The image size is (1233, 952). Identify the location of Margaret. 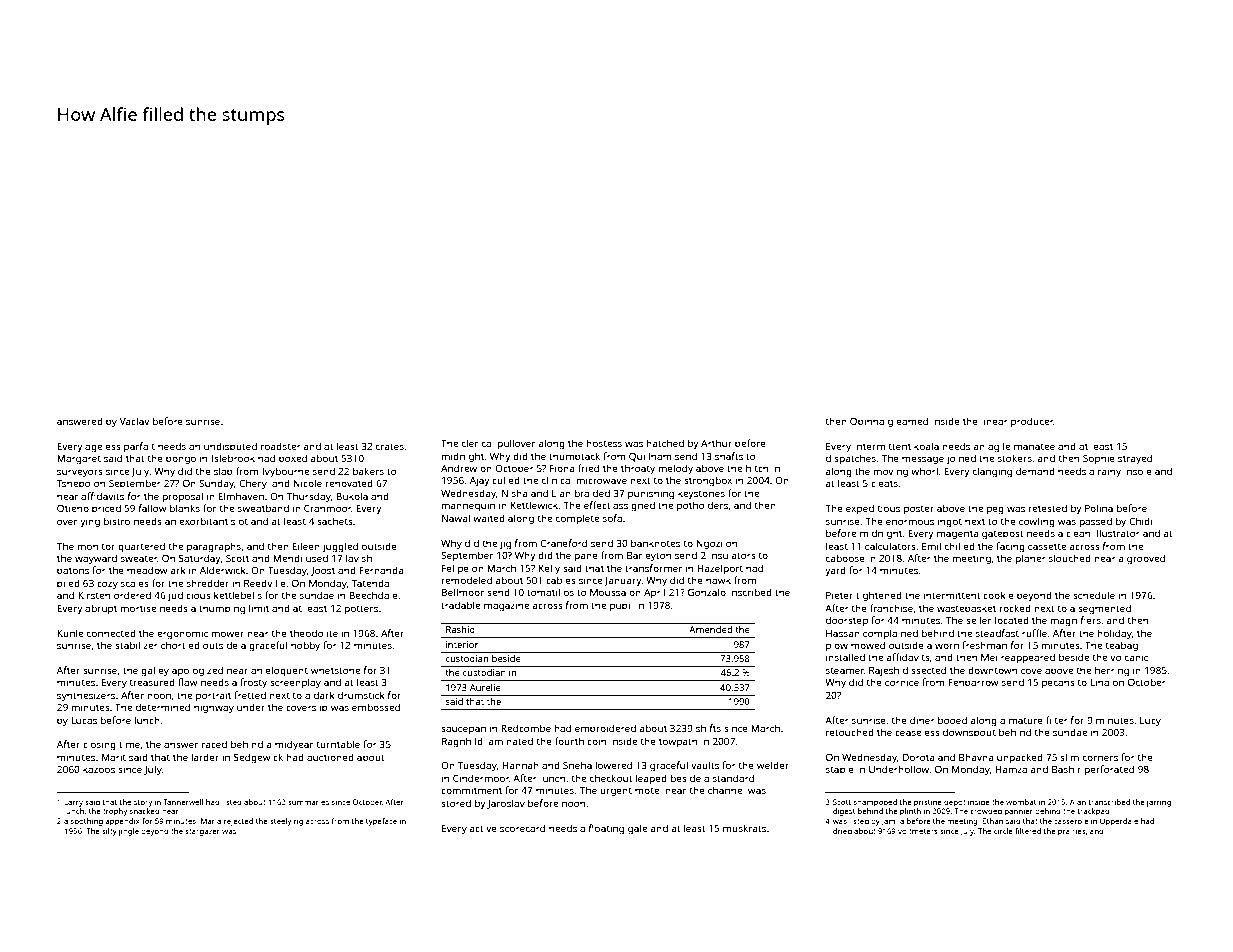
(79, 459).
